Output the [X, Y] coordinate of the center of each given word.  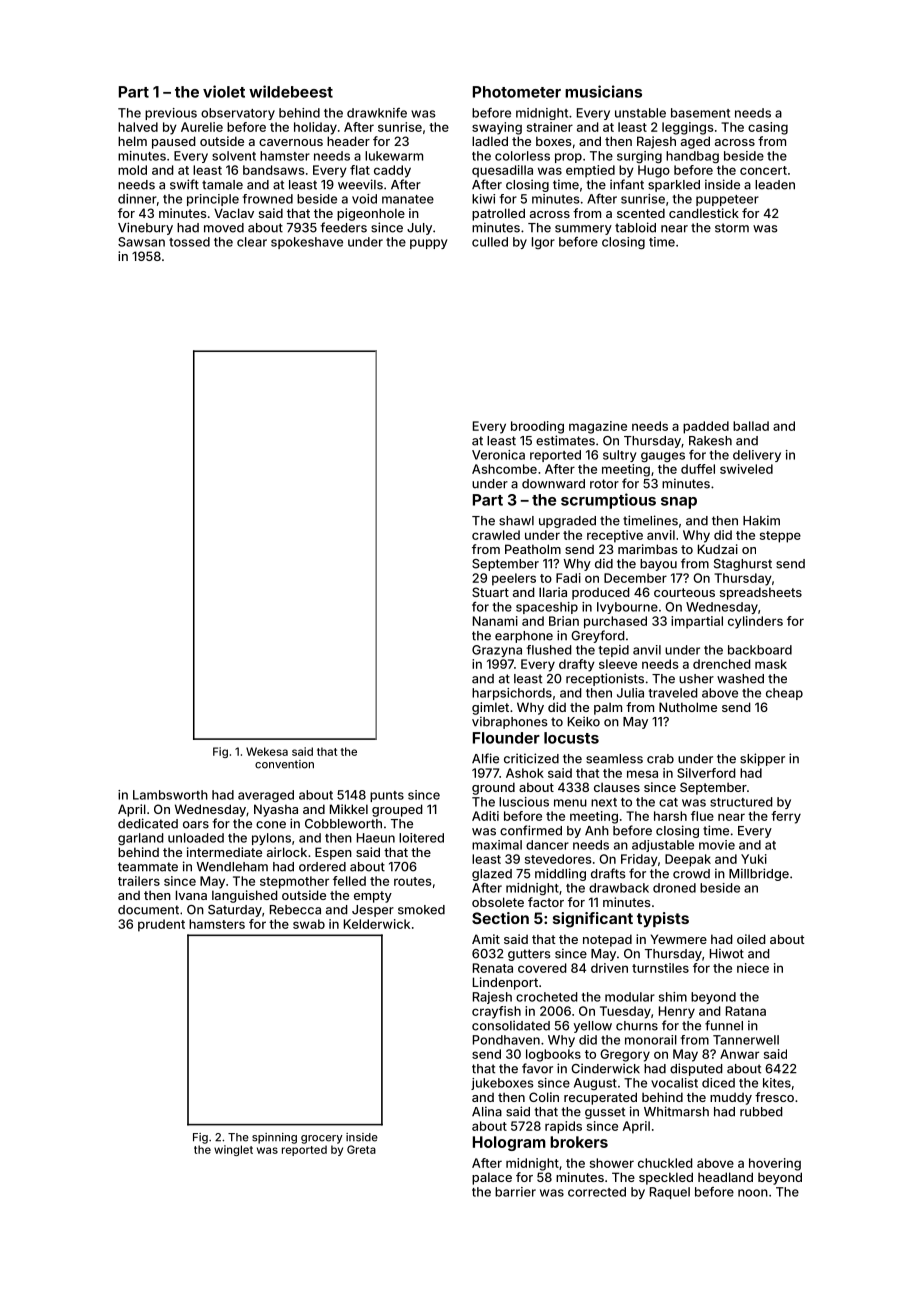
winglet [233, 1150]
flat [360, 170]
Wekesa [267, 751]
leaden [775, 185]
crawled [496, 535]
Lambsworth [170, 795]
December [635, 578]
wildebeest [291, 91]
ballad [751, 426]
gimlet [490, 708]
